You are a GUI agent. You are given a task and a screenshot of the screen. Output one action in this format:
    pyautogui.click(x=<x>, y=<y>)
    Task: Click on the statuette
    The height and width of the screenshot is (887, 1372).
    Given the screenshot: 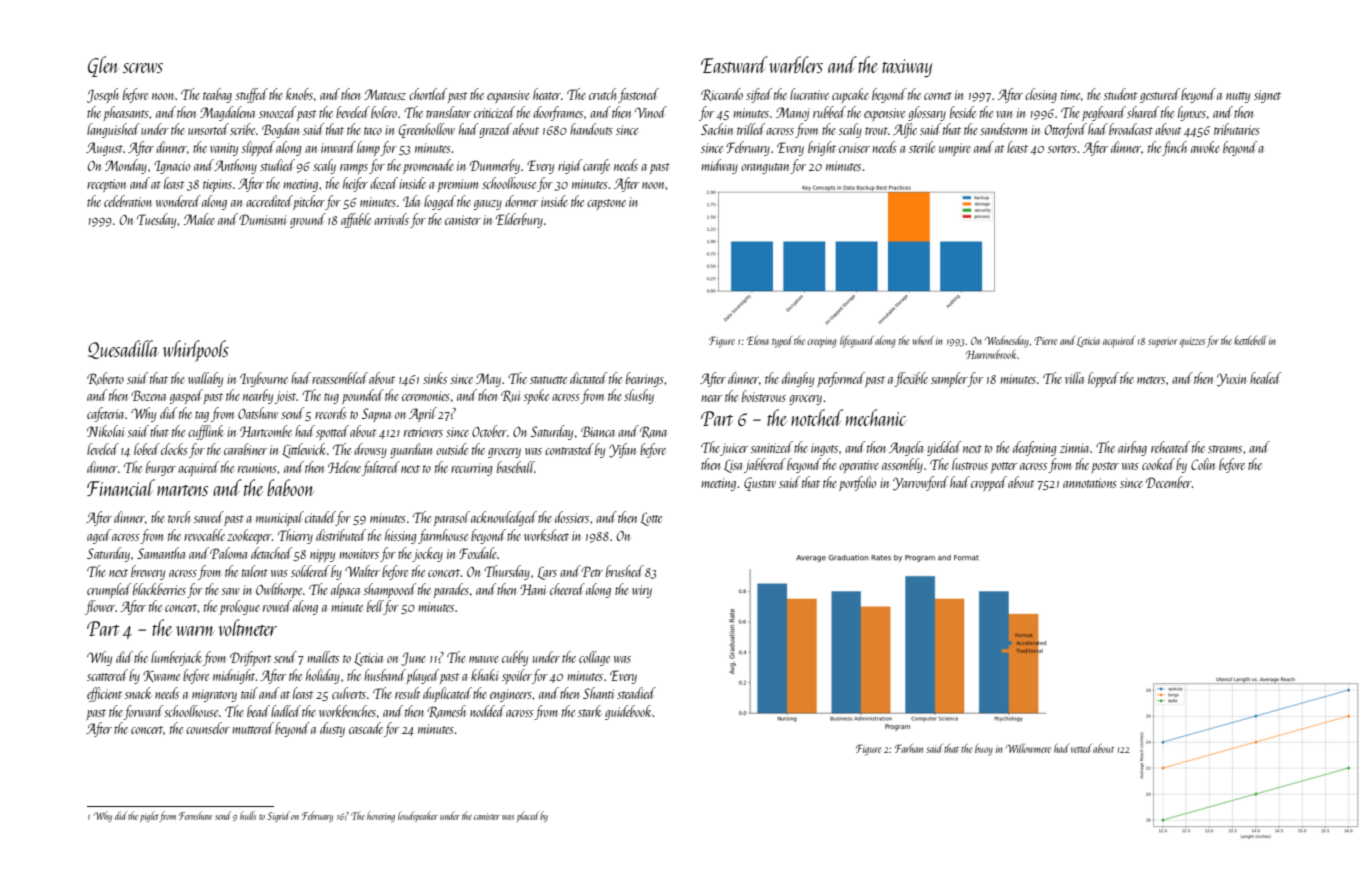 What is the action you would take?
    pyautogui.click(x=548, y=380)
